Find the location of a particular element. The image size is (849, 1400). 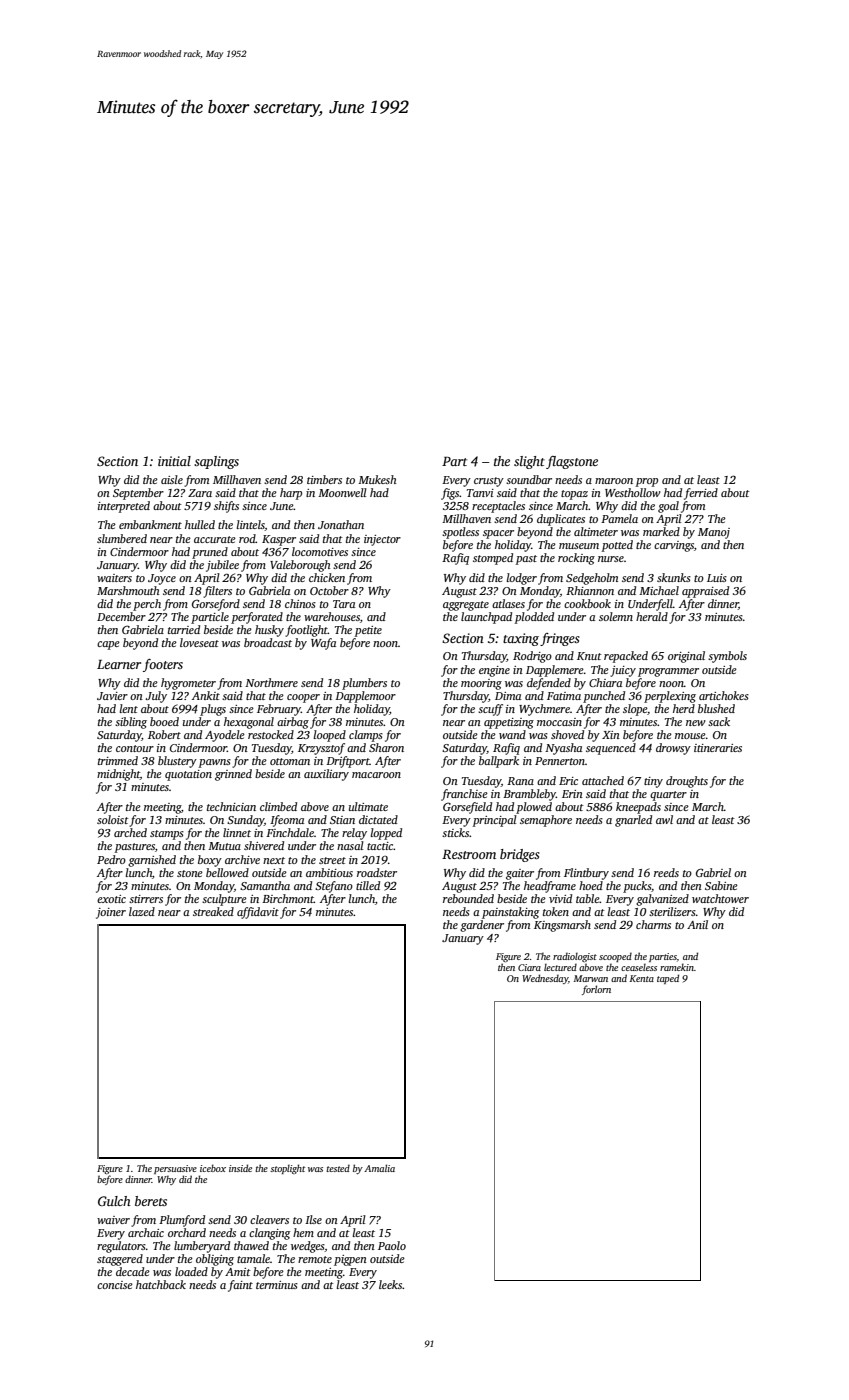

gardener is located at coordinates (482, 926).
